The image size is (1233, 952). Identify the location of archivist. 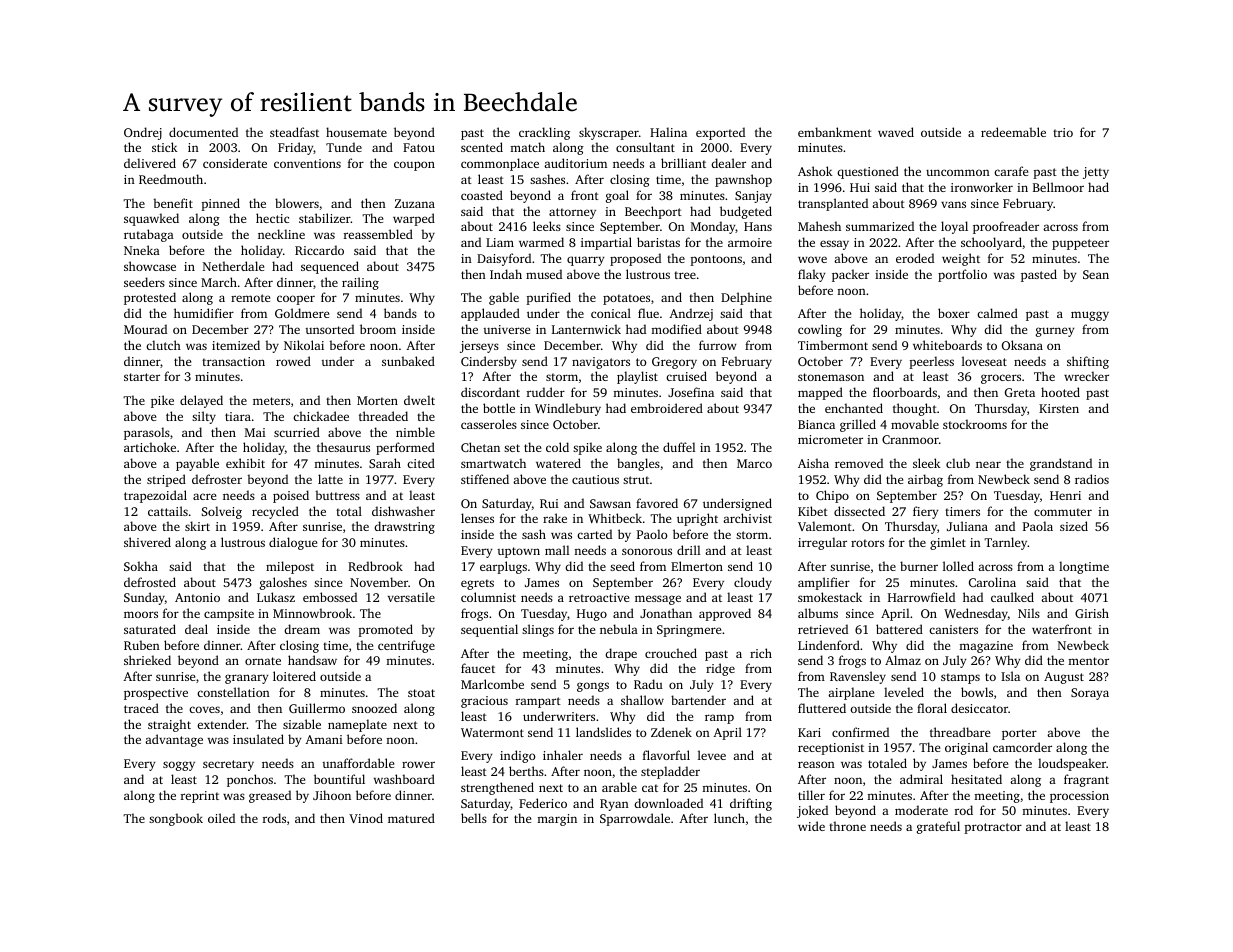
(747, 518).
